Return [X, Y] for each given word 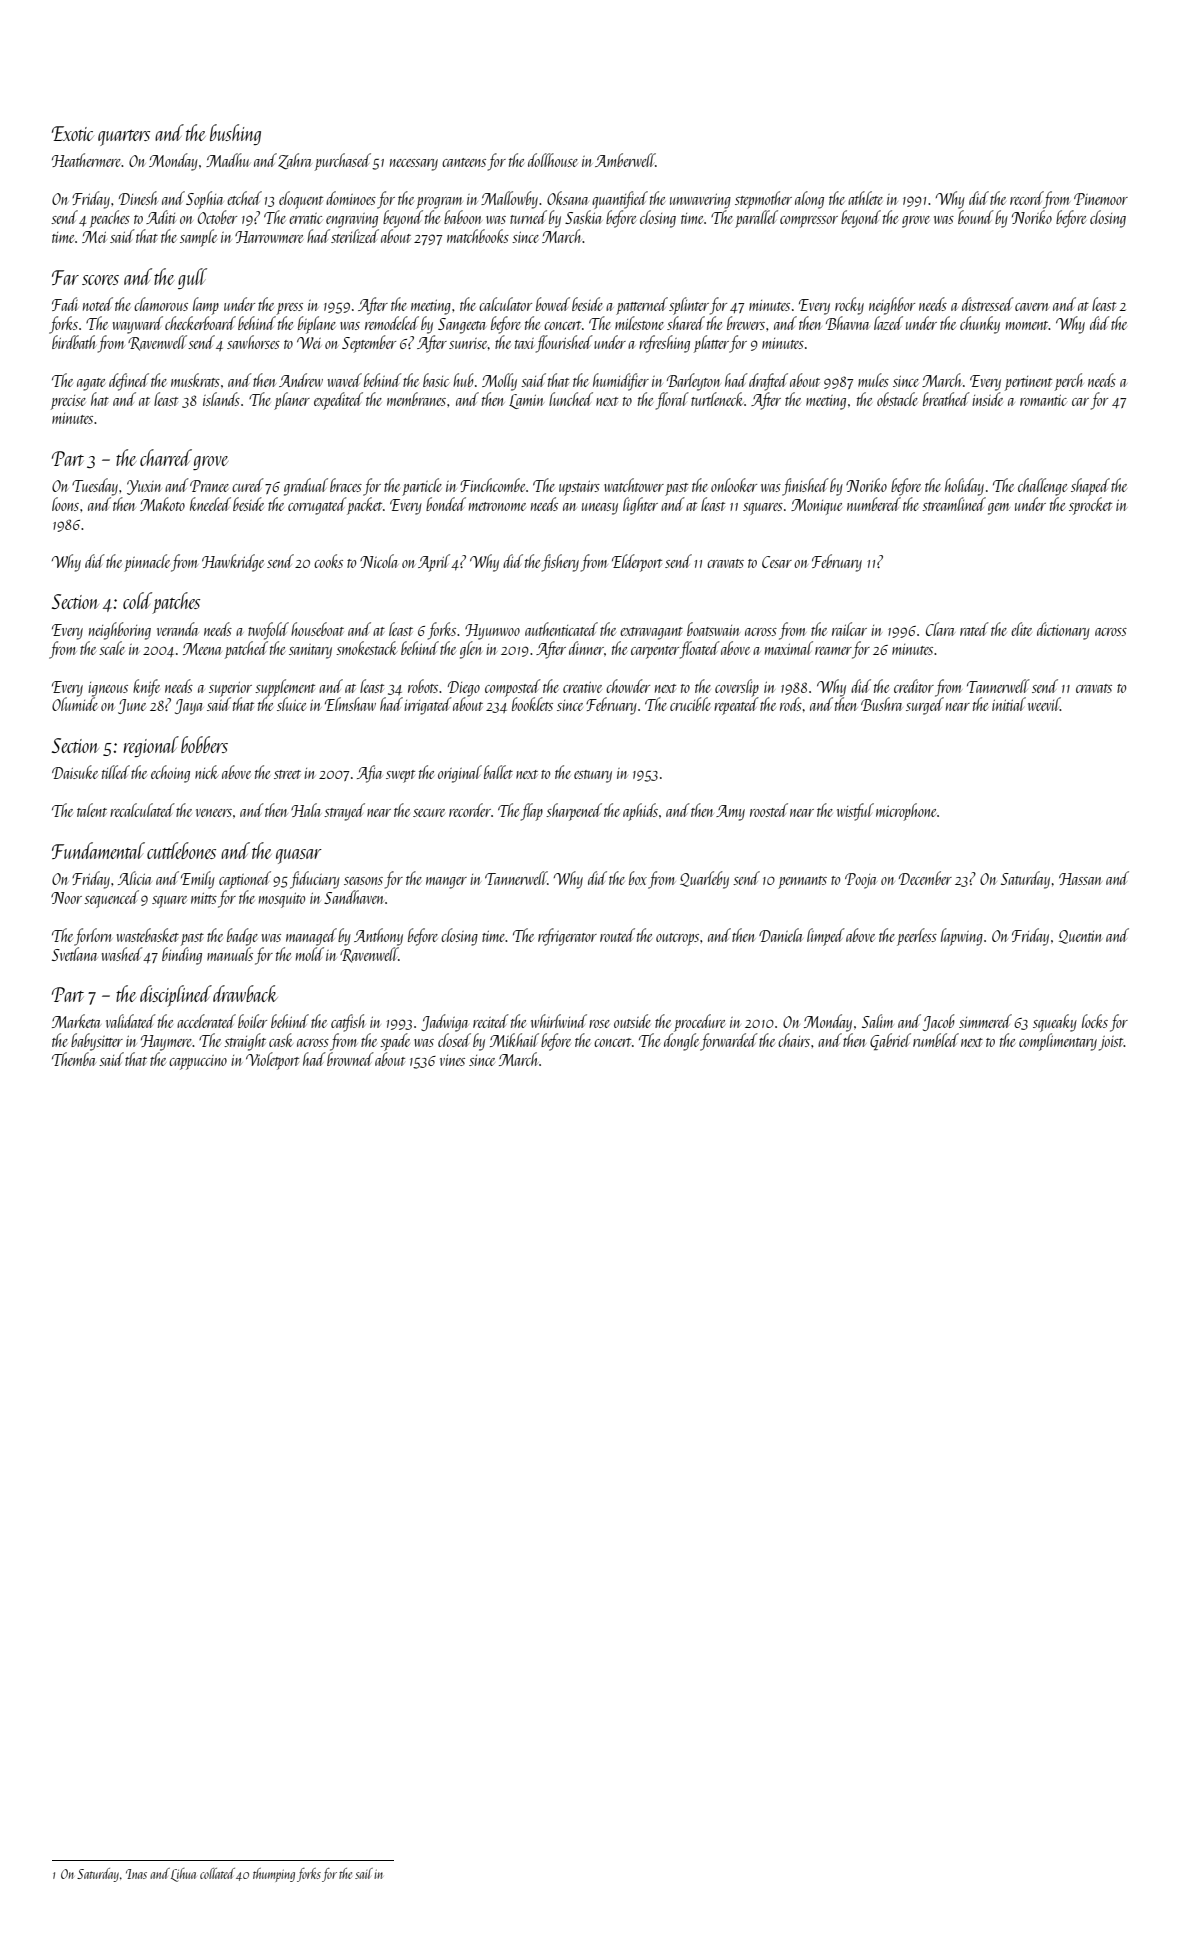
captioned [245, 880]
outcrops [677, 939]
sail [364, 1873]
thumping [274, 1875]
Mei [94, 237]
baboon [463, 217]
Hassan [1080, 879]
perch [1069, 382]
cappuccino [198, 1062]
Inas [136, 1874]
